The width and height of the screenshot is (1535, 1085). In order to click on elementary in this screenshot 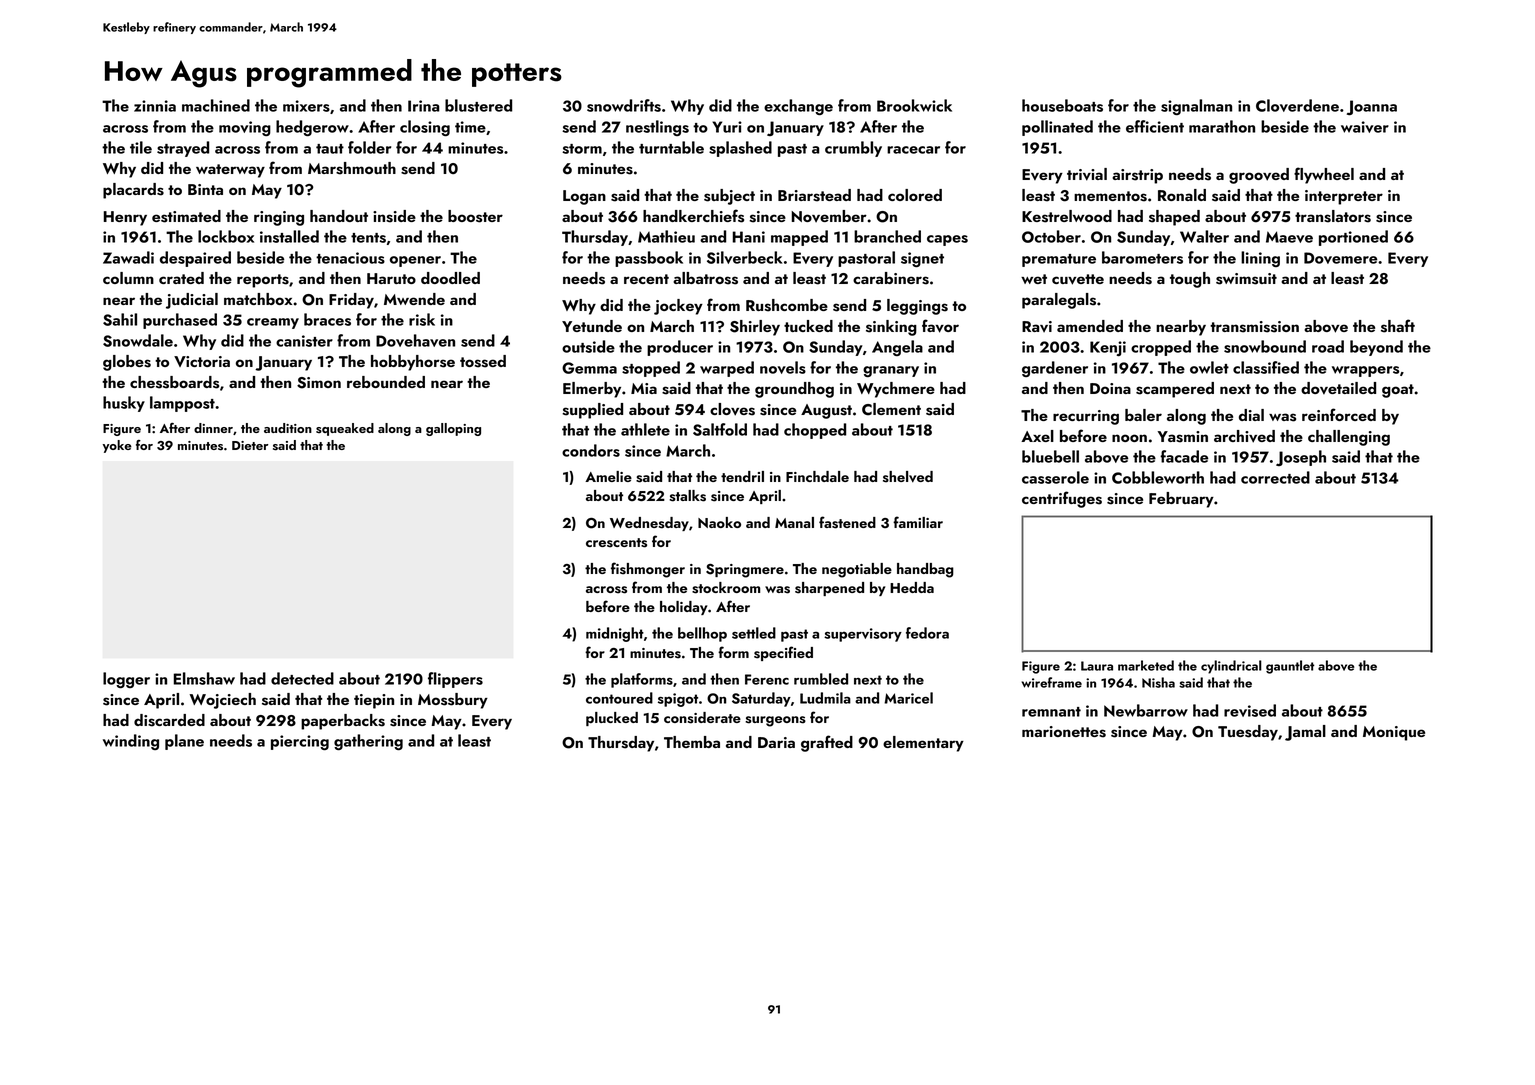, I will do `click(923, 744)`.
